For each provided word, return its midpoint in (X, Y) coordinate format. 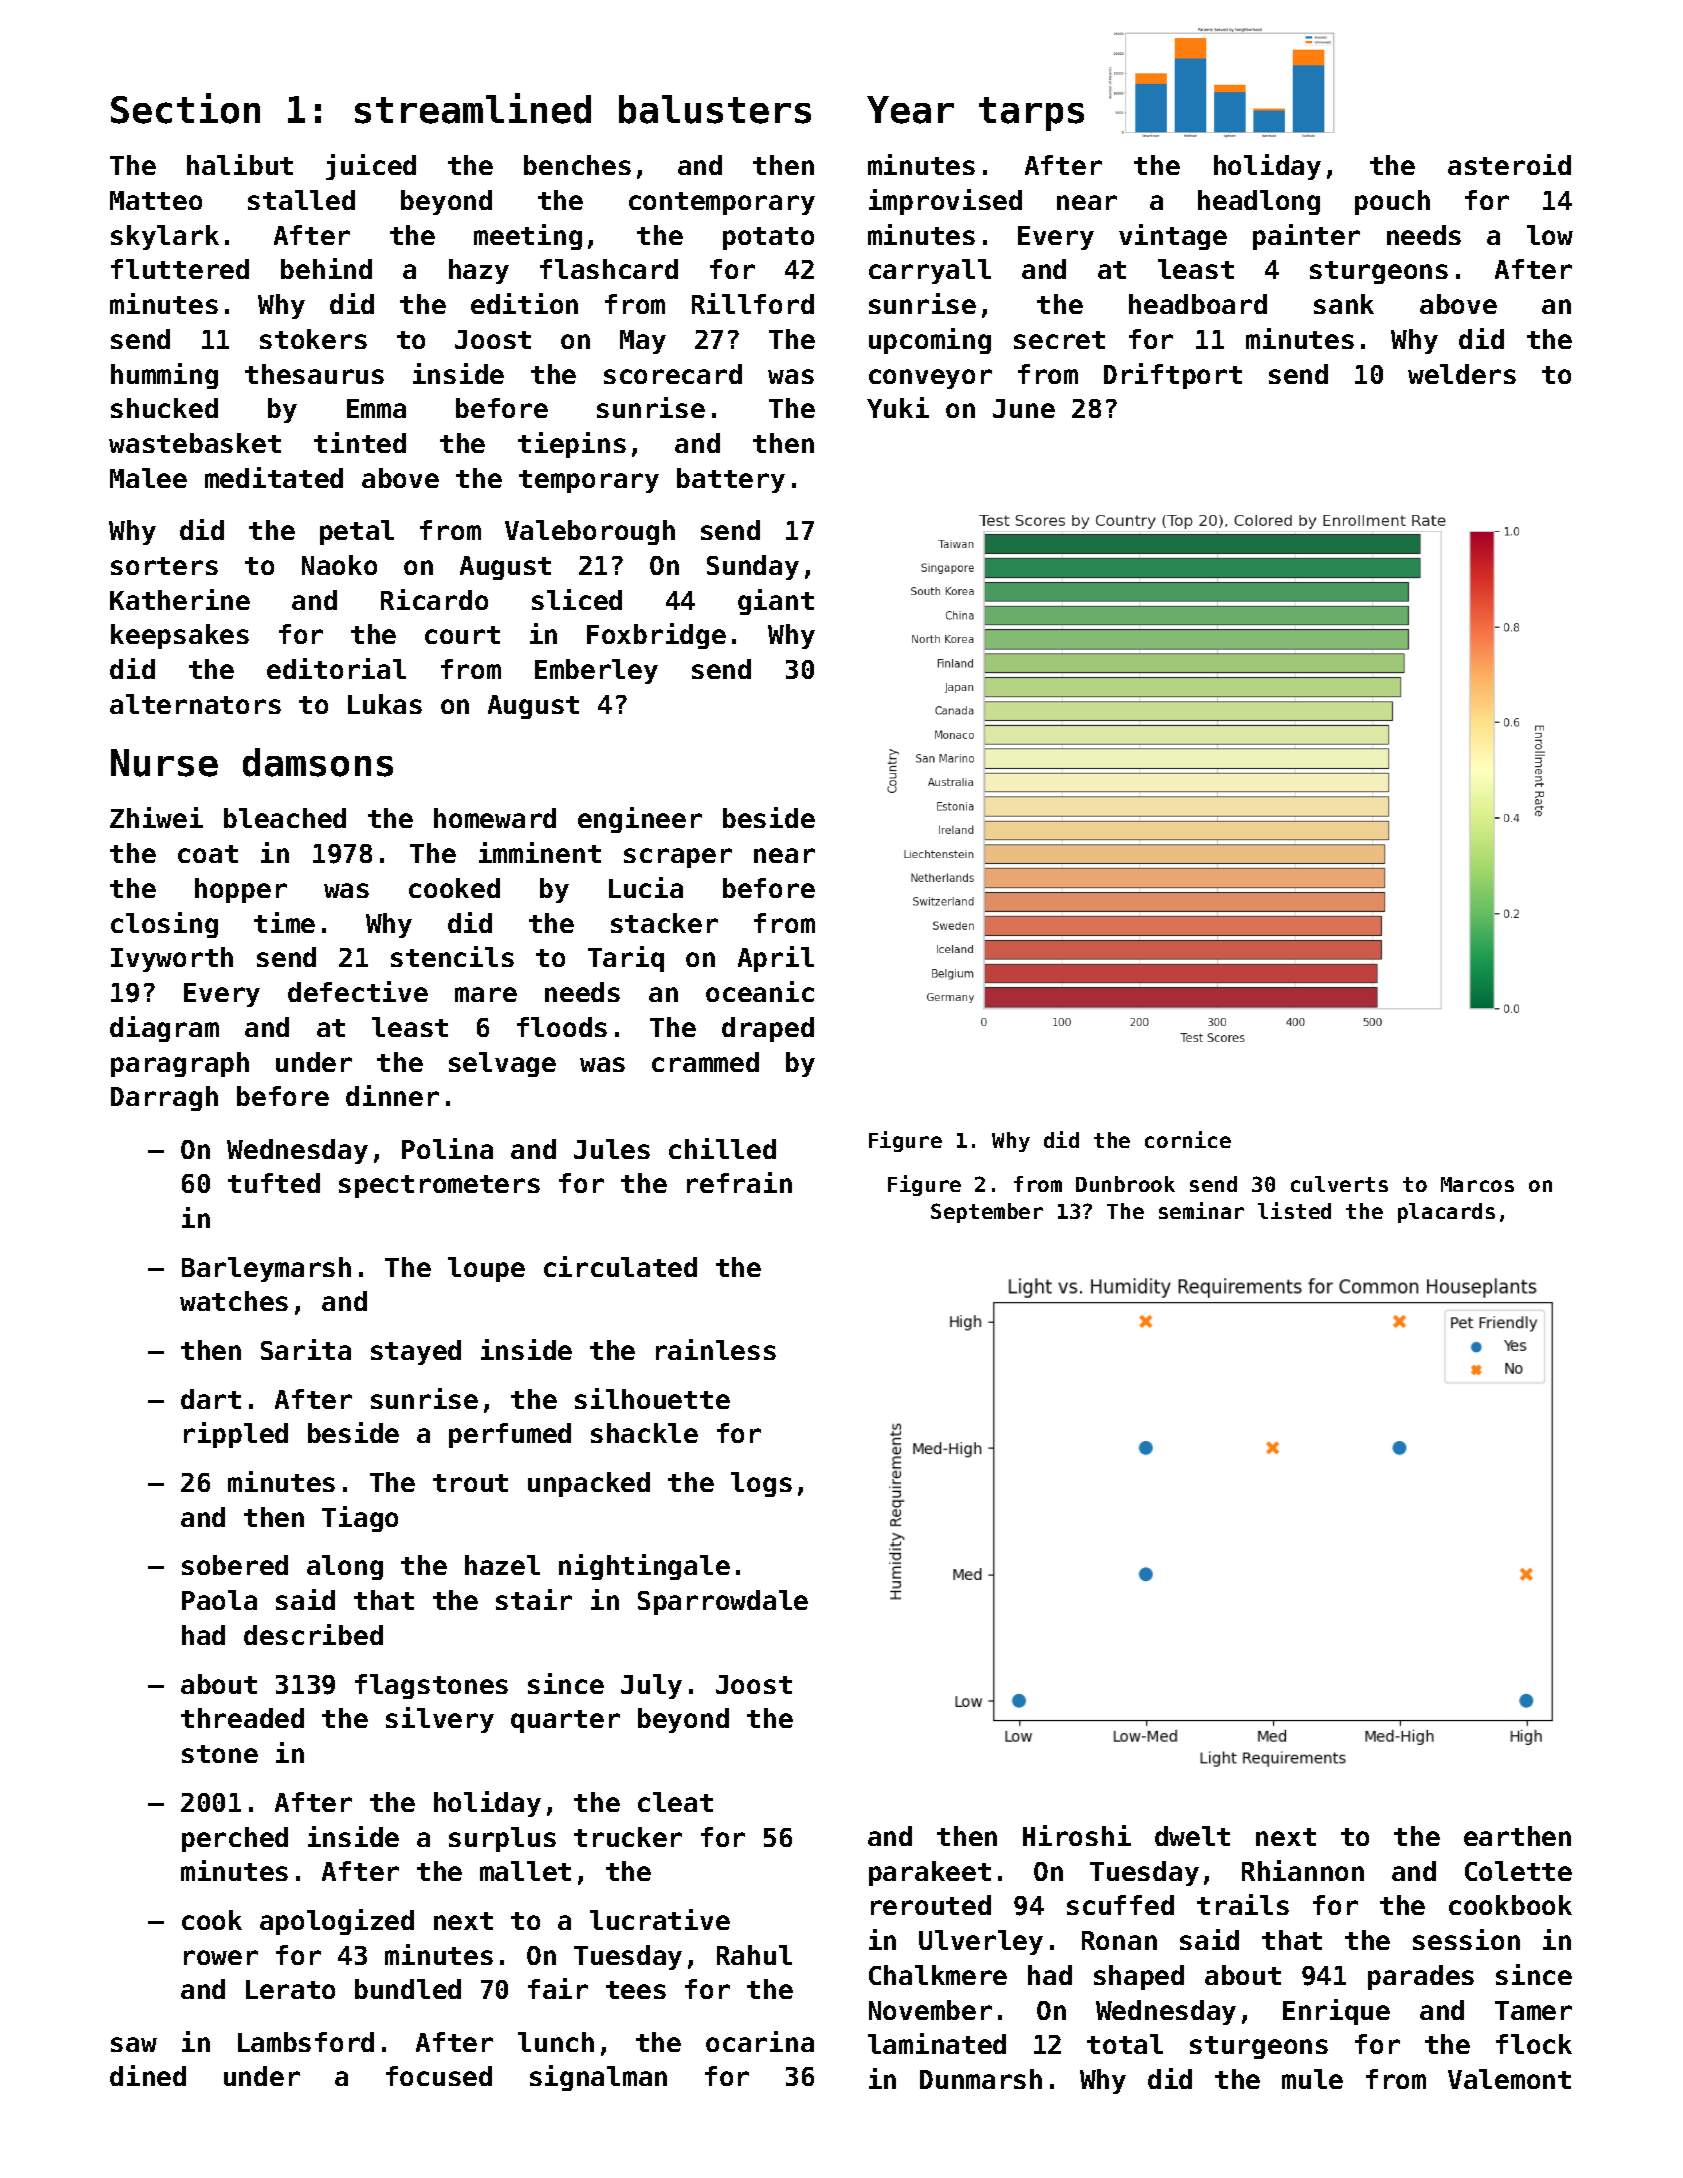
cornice (1188, 1139)
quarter (565, 1721)
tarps (1031, 114)
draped (768, 1029)
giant (776, 602)
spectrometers (439, 1186)
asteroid (1509, 164)
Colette (1518, 1871)
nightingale (644, 1567)
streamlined (473, 108)
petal (357, 532)
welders (1462, 374)
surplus (502, 1839)
